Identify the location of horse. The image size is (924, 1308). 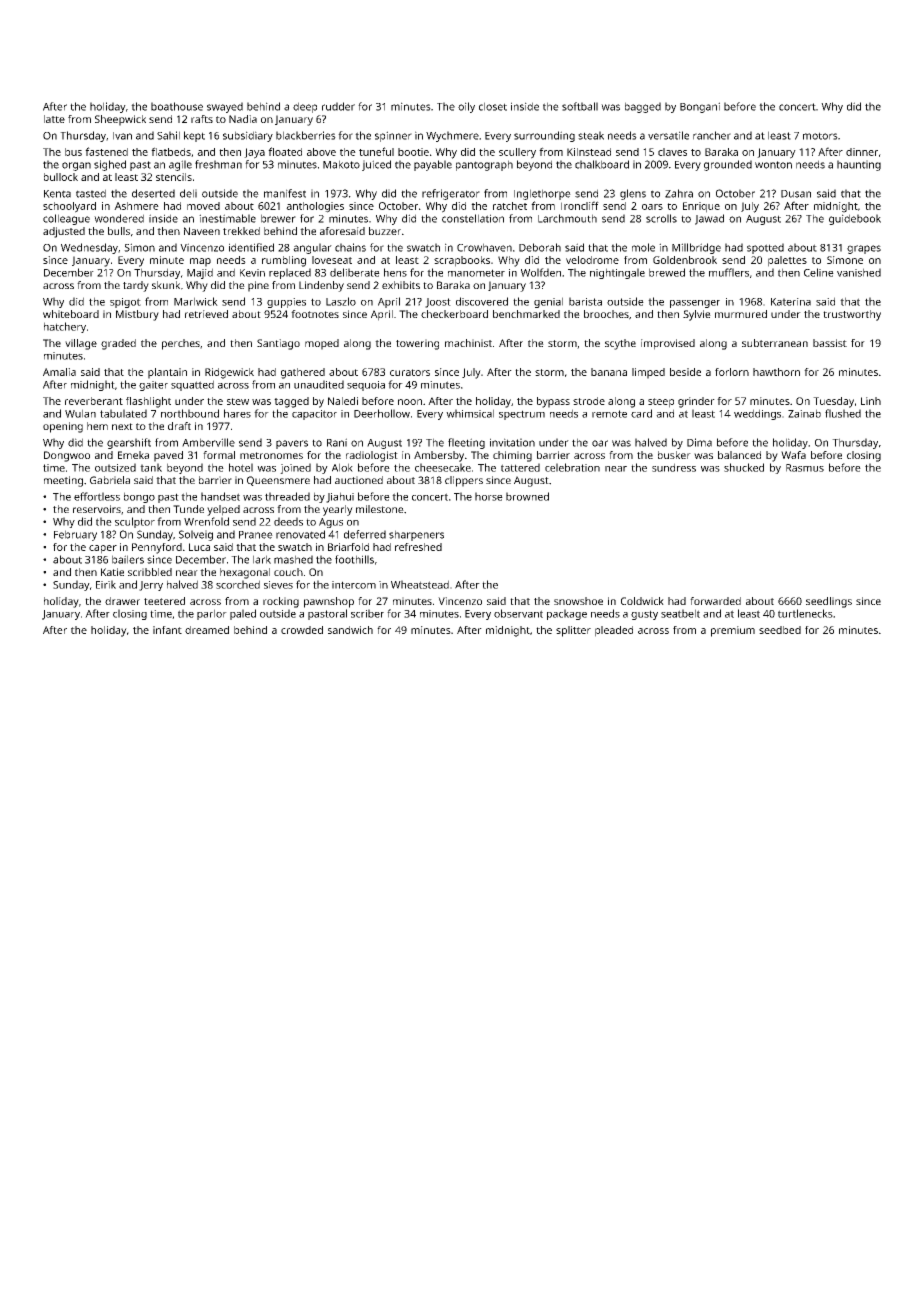
(489, 496).
